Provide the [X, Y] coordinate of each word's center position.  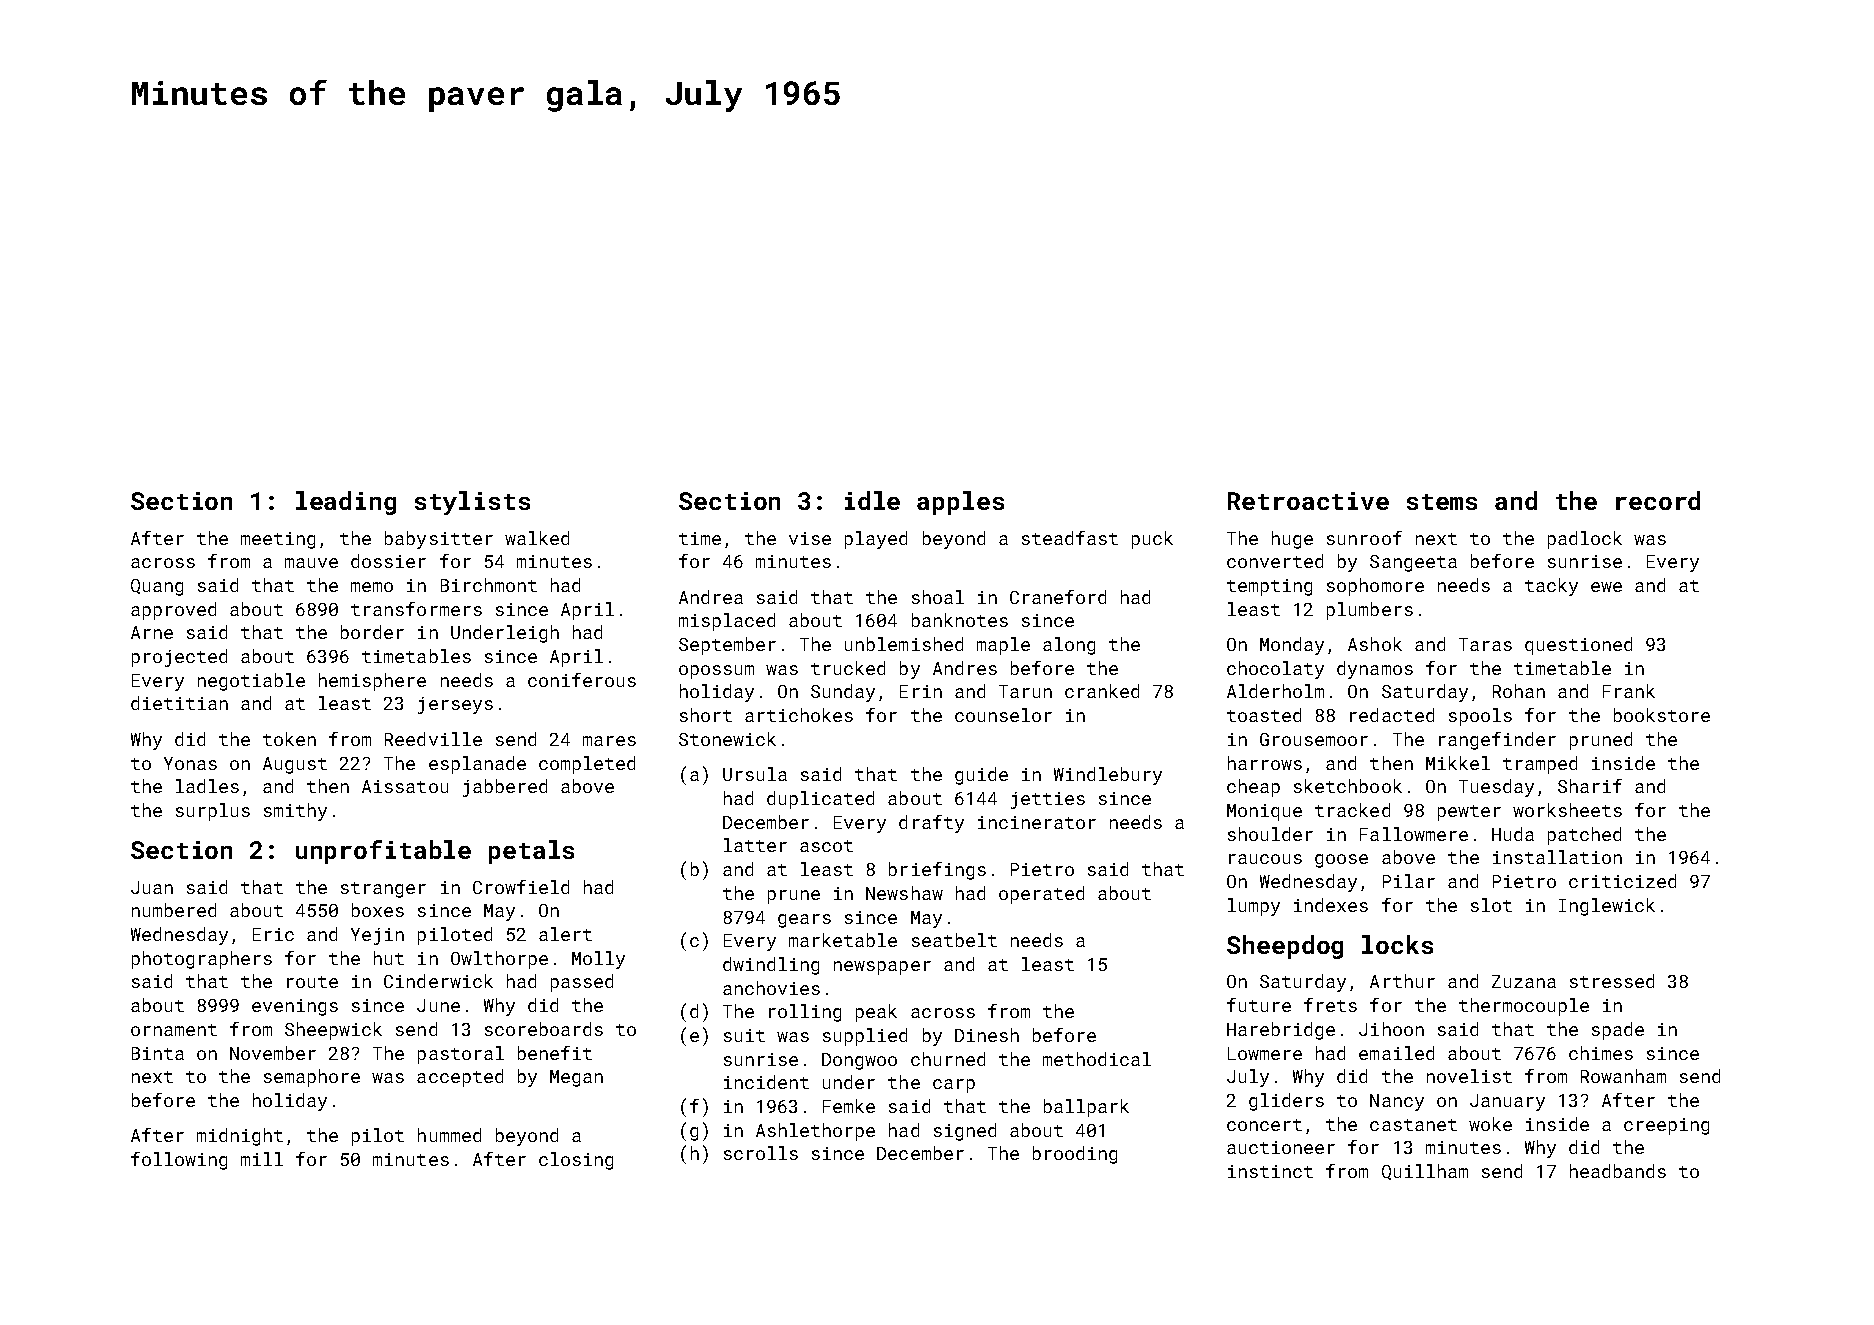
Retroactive [1308, 501]
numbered [174, 910]
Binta [158, 1053]
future [1259, 1005]
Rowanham [1623, 1076]
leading [346, 503]
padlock [1585, 540]
